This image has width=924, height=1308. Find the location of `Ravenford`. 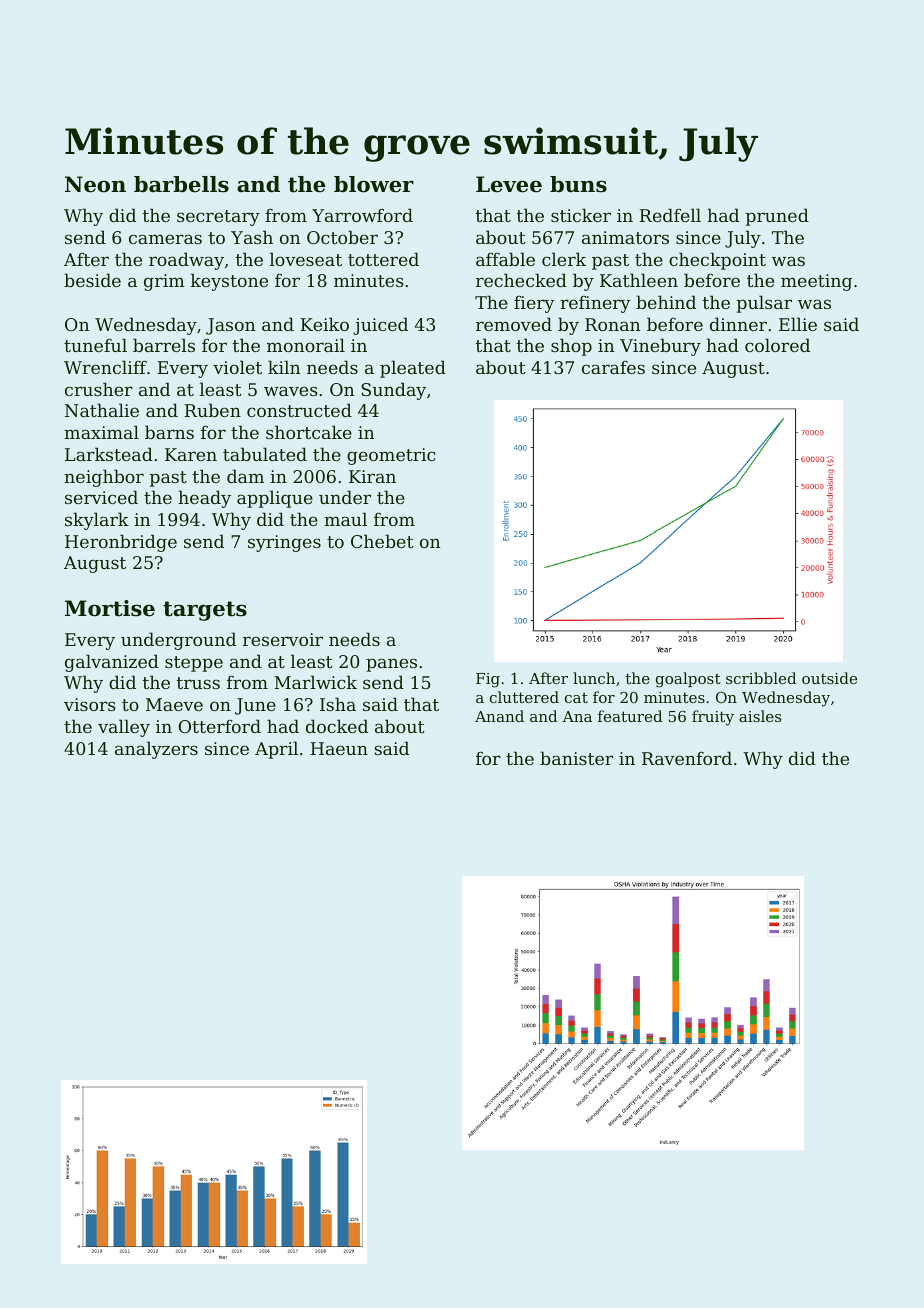

Ravenford is located at coordinates (687, 758).
